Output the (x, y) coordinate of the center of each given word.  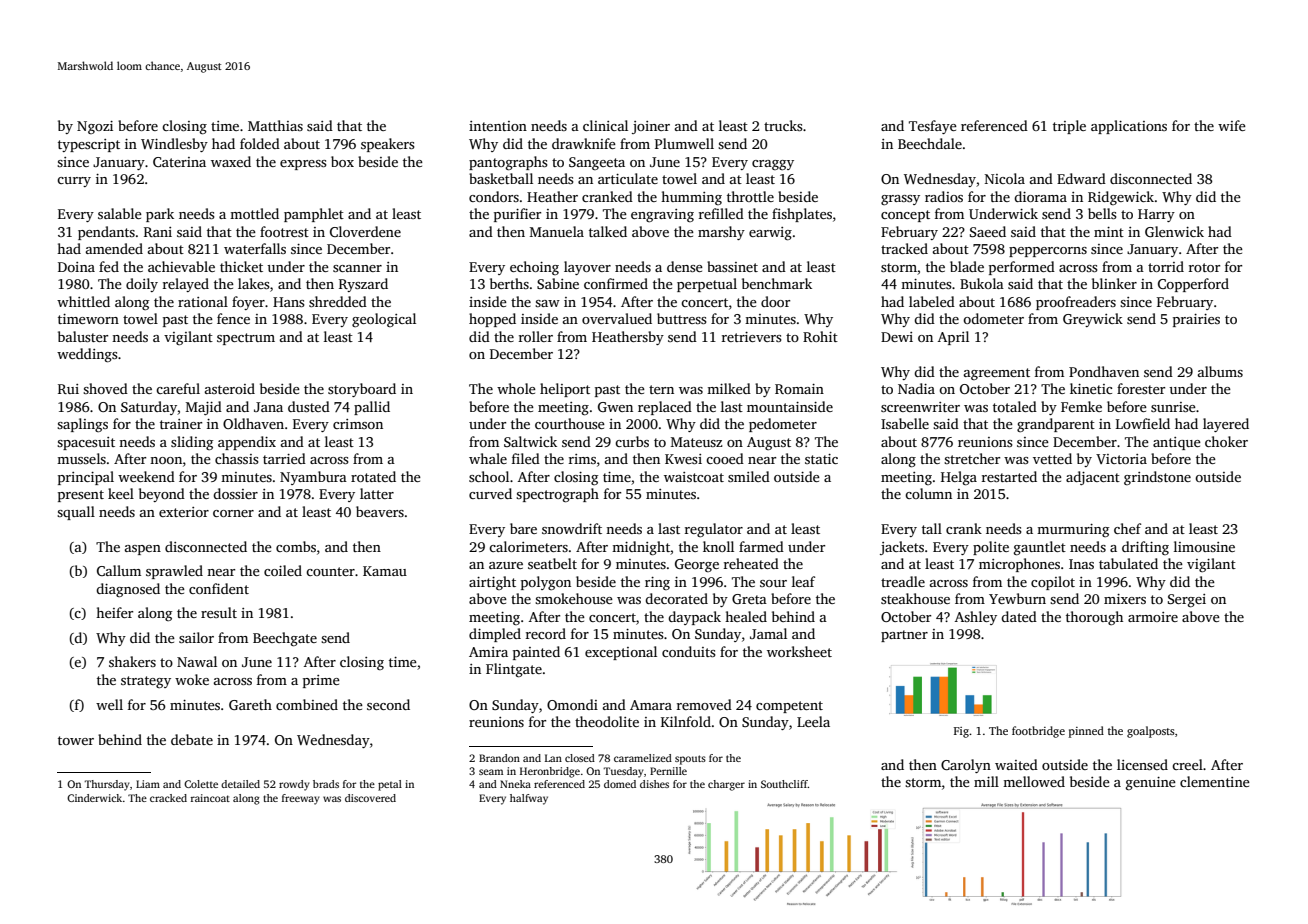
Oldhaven (253, 423)
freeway (301, 799)
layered (1226, 425)
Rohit (820, 336)
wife (1232, 125)
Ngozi (95, 127)
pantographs (508, 163)
